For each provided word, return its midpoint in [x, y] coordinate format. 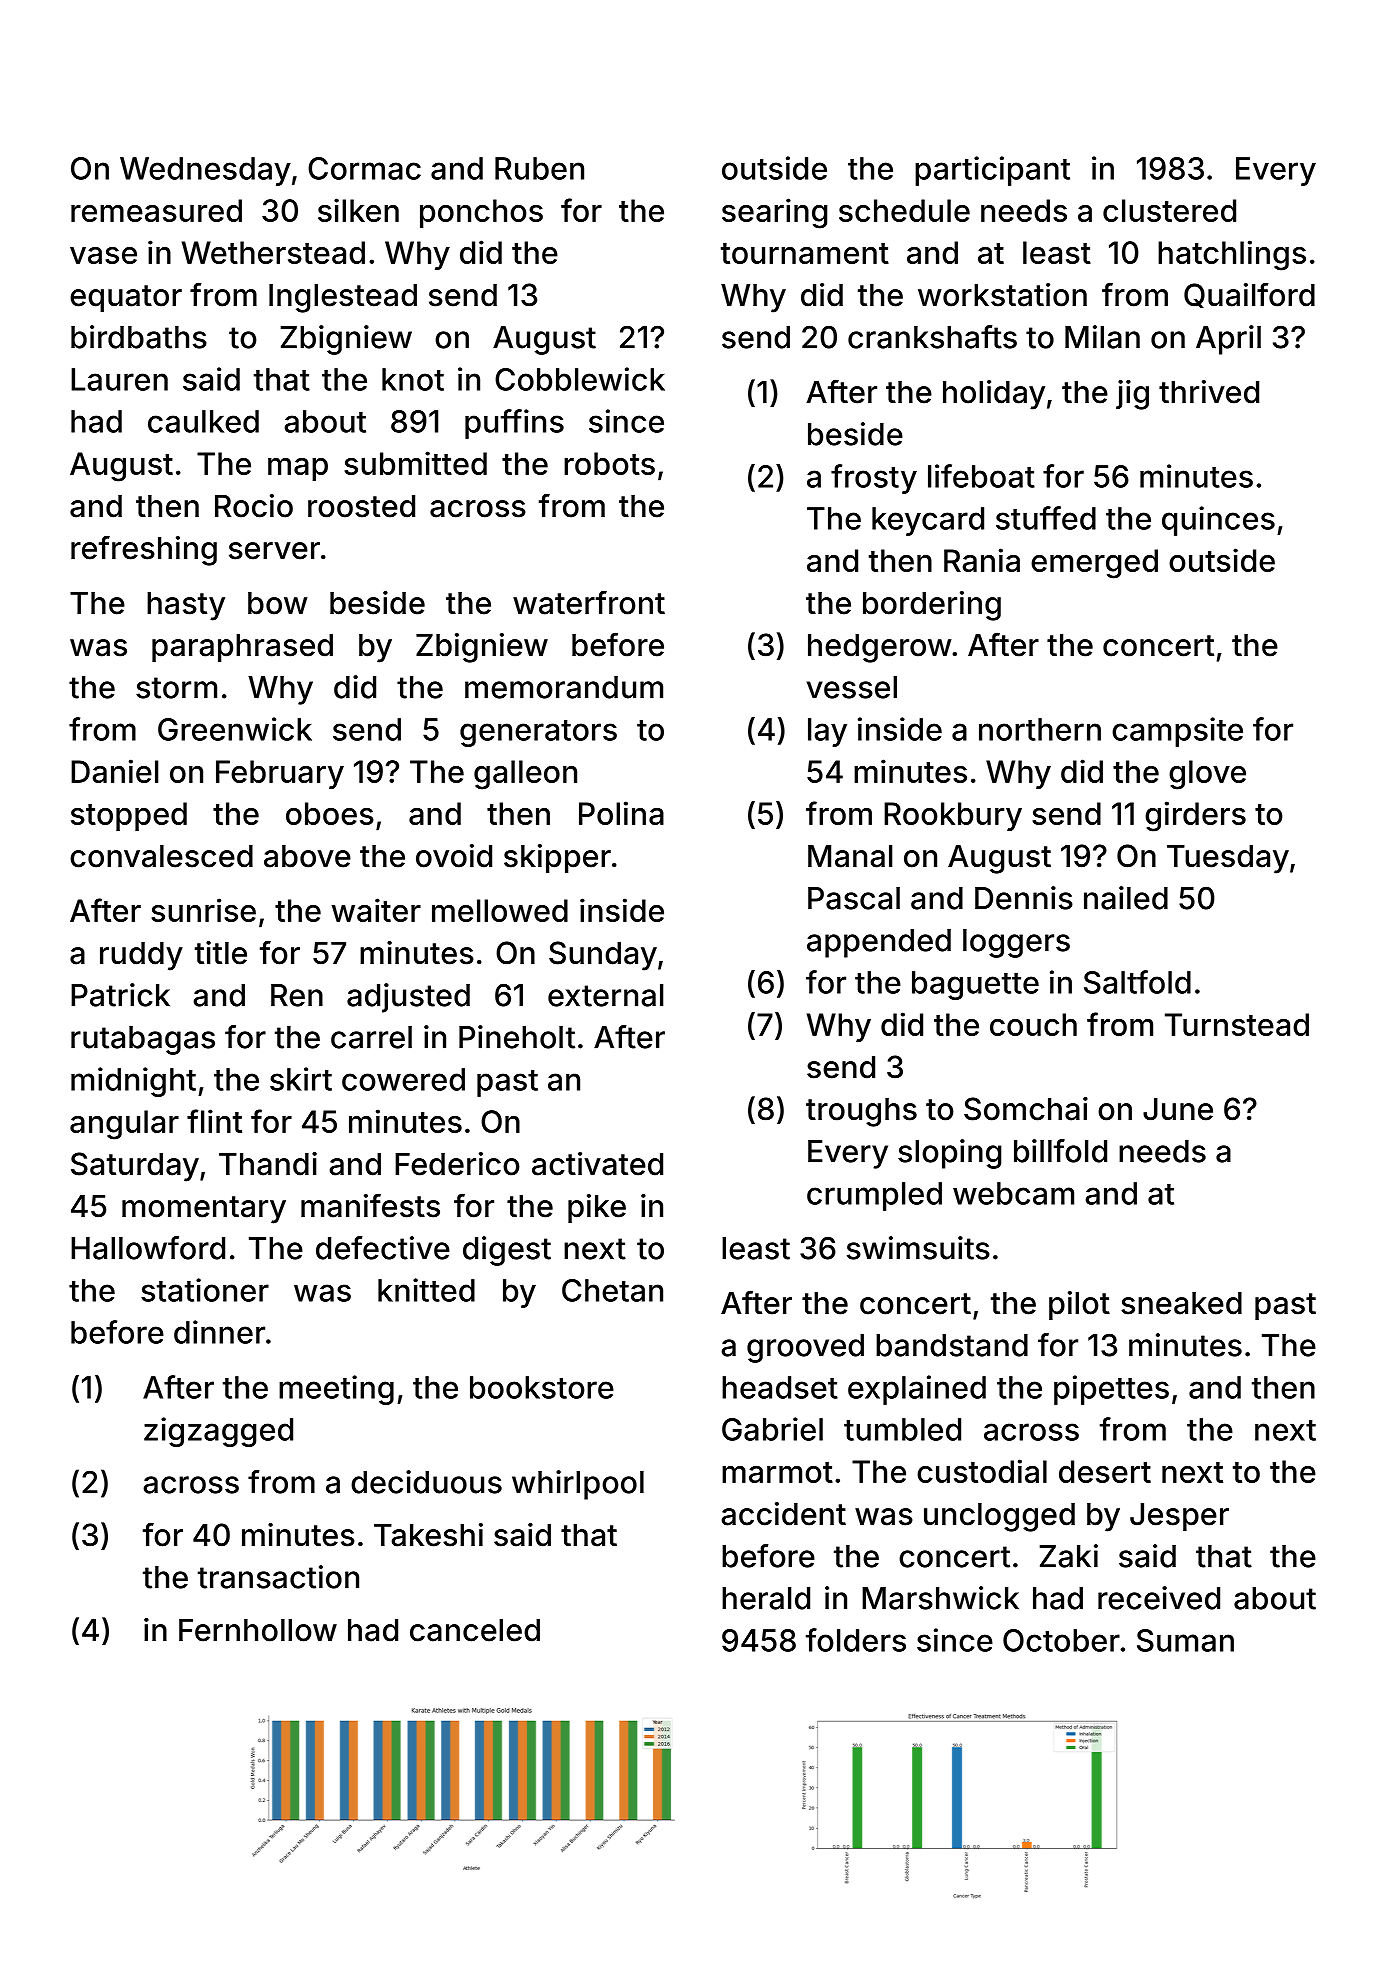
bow [278, 603]
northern [1040, 729]
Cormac [364, 168]
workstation [1002, 295]
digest [507, 1251]
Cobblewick [580, 379]
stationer [205, 1290]
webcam [1013, 1193]
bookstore [542, 1387]
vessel [852, 687]
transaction [278, 1577]
